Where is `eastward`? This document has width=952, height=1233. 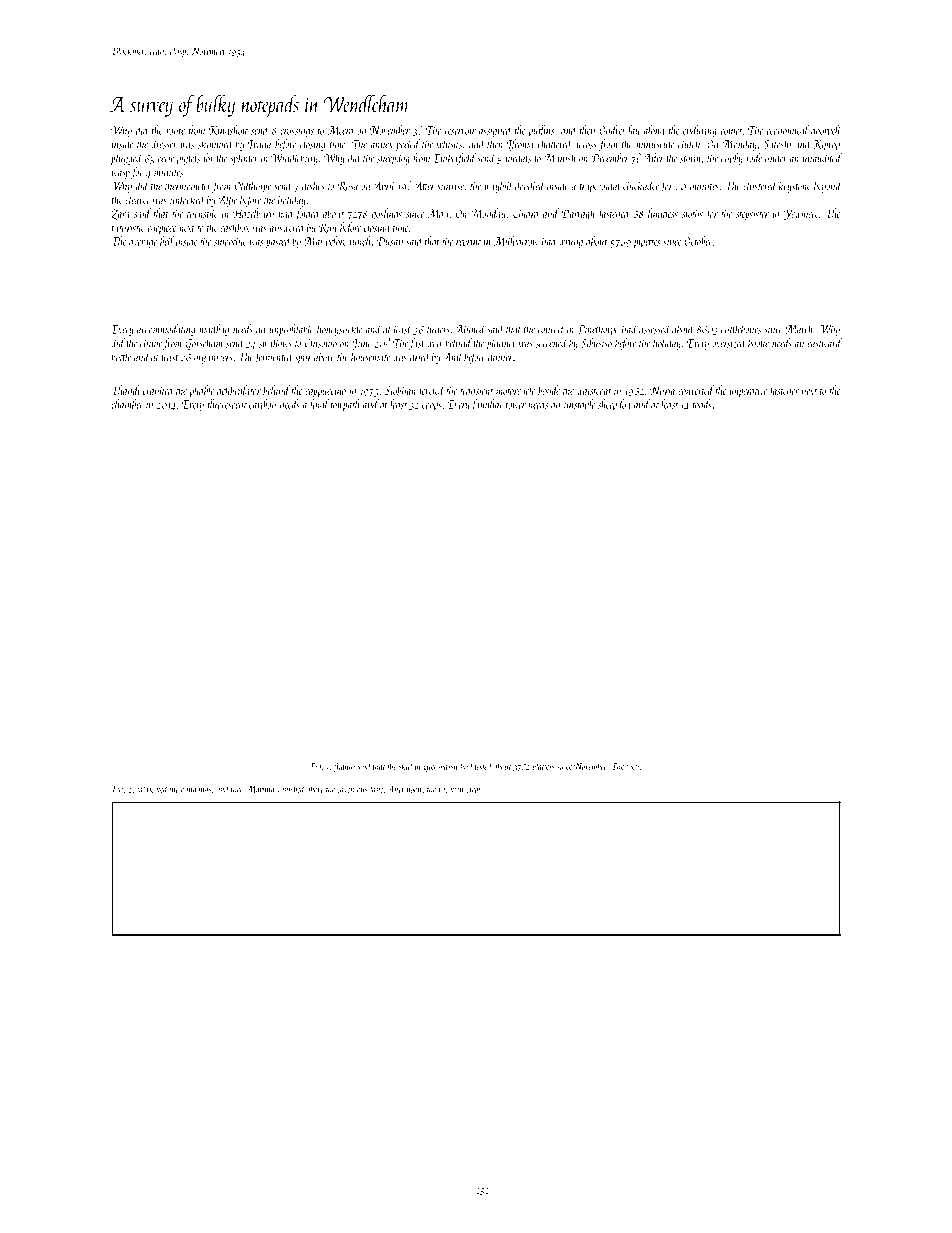 eastward is located at coordinates (825, 343).
